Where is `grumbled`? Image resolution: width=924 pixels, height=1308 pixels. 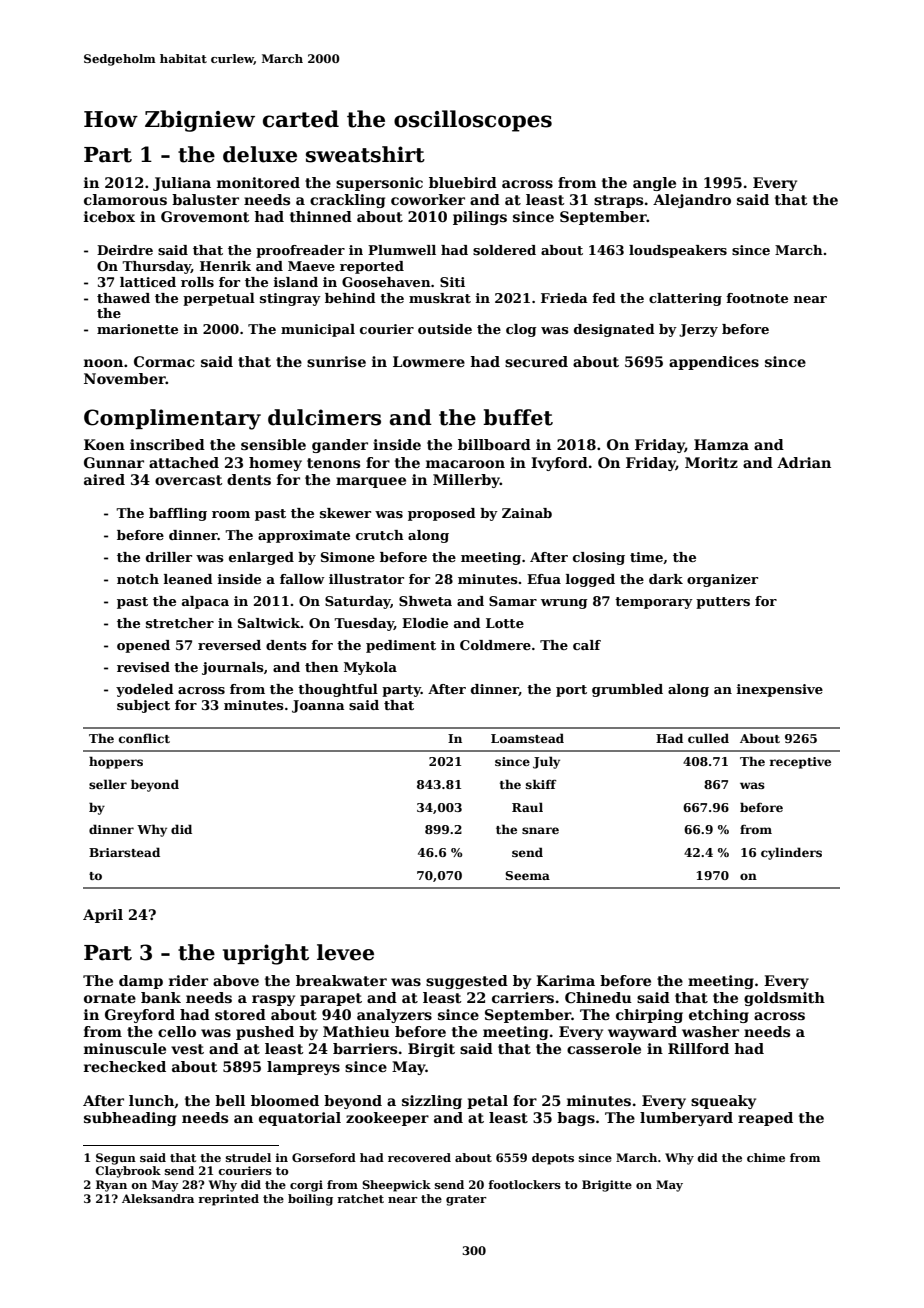
grumbled is located at coordinates (627, 690).
